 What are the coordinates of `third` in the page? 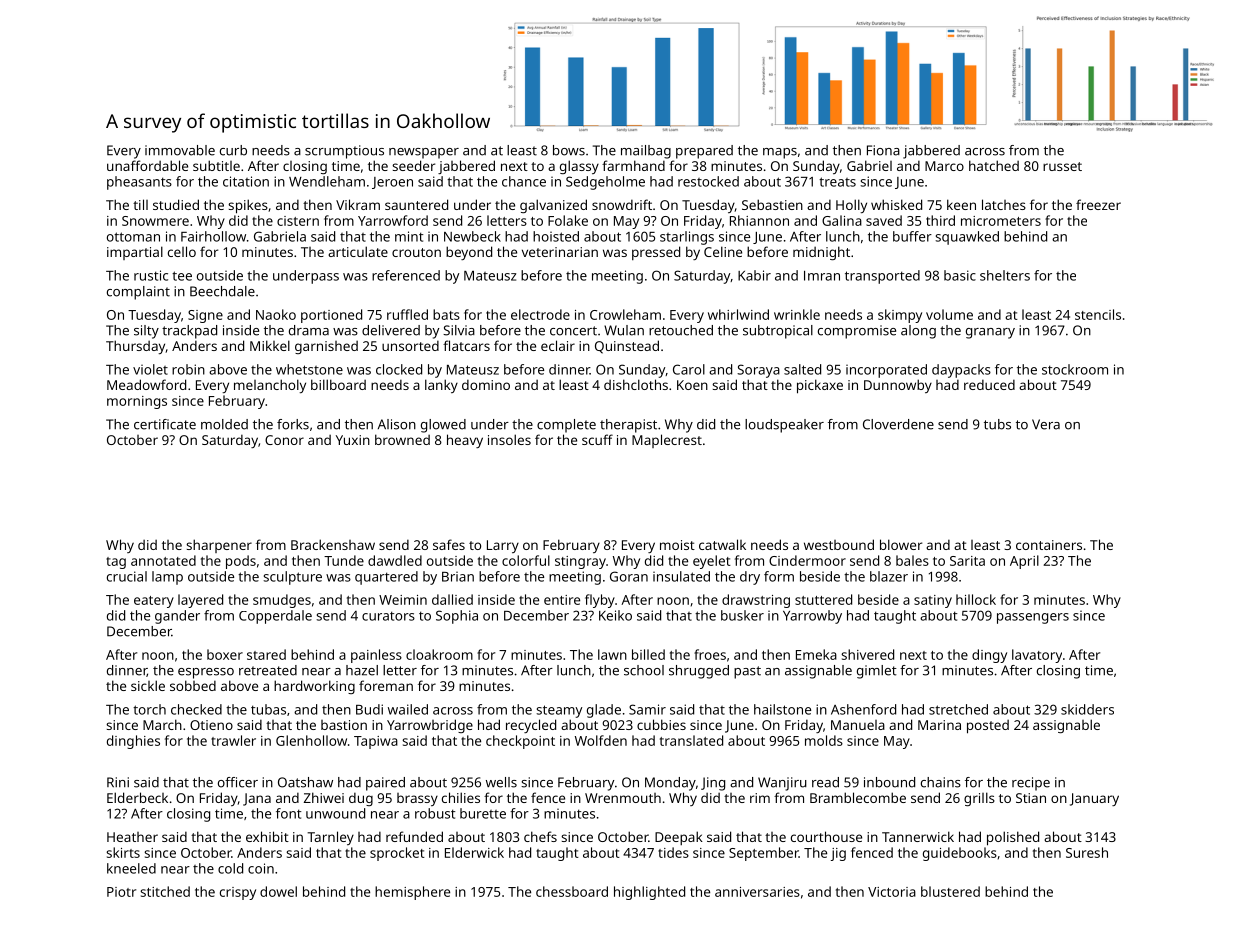 It's located at (940, 220).
